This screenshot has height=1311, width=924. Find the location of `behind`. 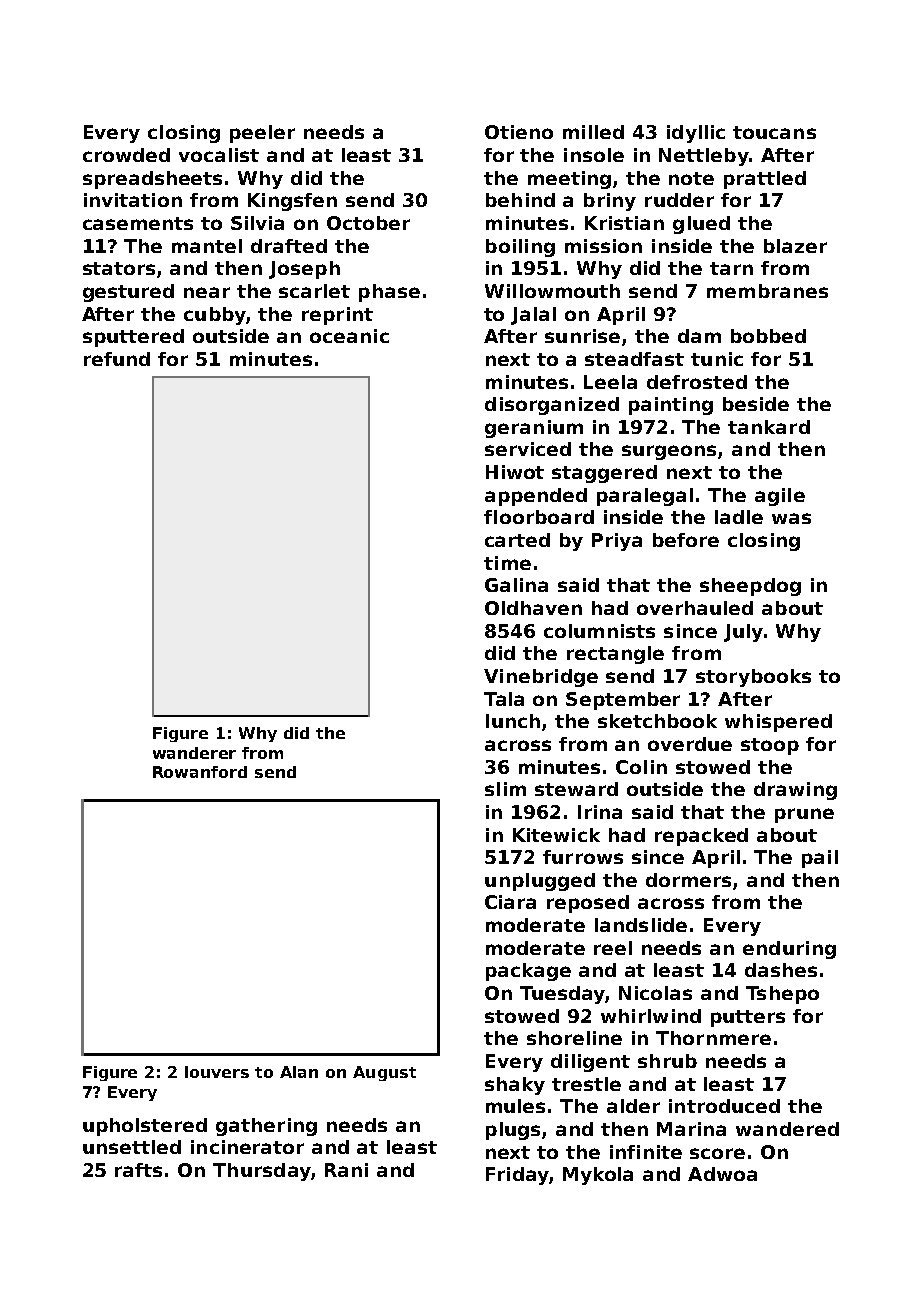

behind is located at coordinates (520, 200).
